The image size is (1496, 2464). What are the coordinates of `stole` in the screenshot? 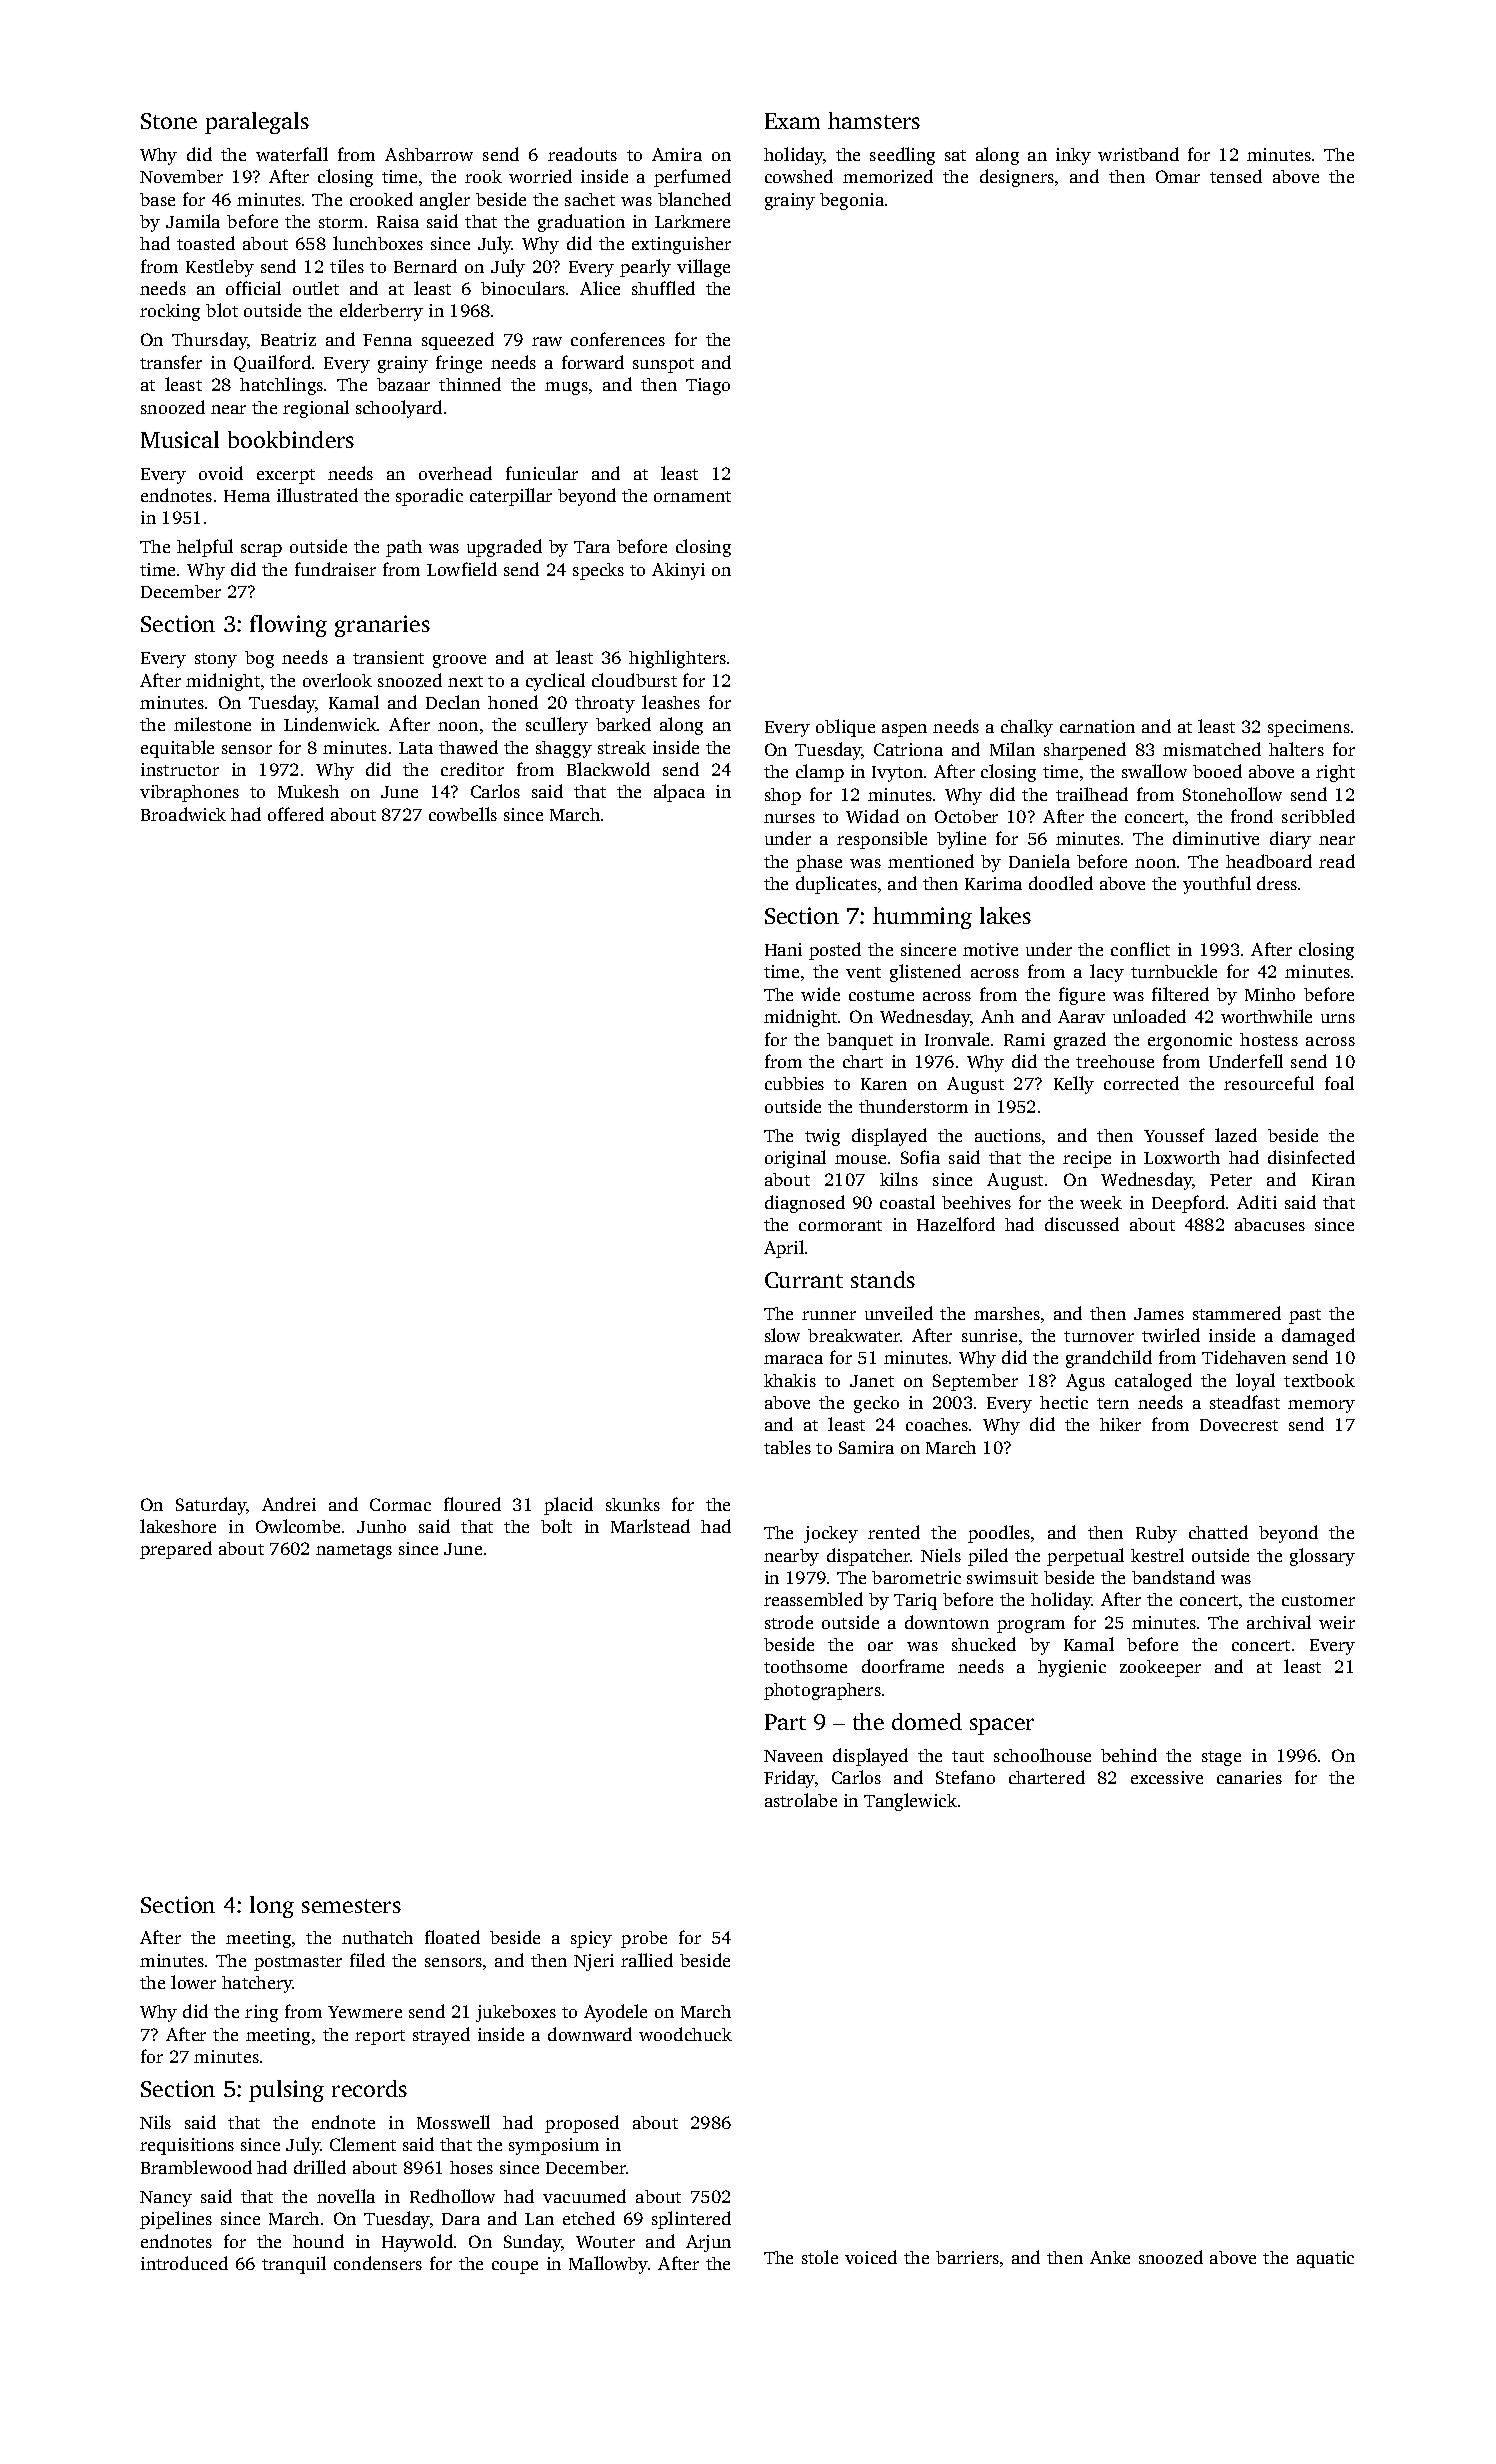 It's located at (820, 2257).
